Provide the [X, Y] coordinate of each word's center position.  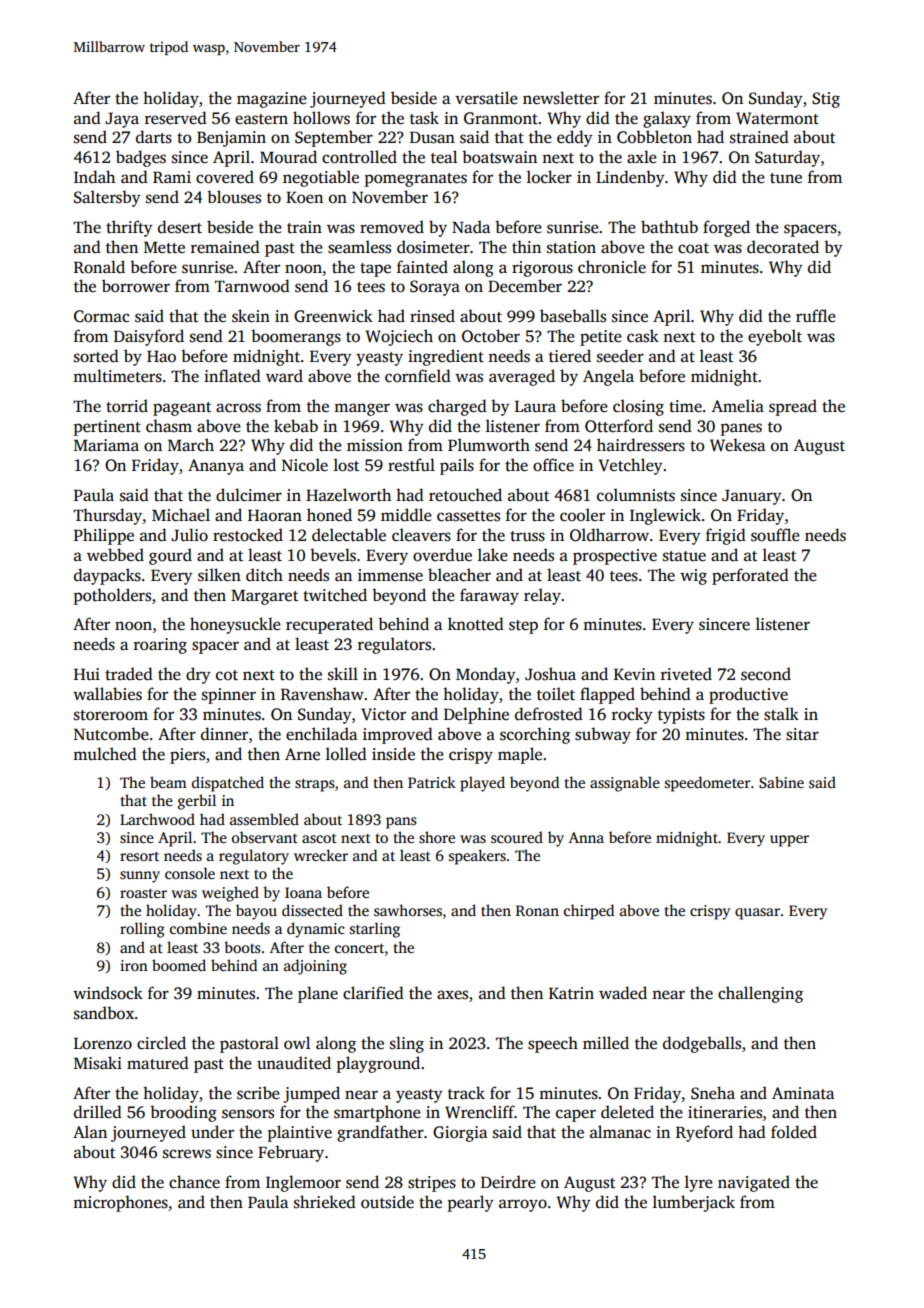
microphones [120, 1203]
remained [225, 247]
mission [375, 445]
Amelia [737, 406]
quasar [757, 914]
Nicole [305, 465]
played [482, 784]
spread [793, 407]
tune [786, 178]
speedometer [708, 784]
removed [392, 227]
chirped [589, 912]
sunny [140, 877]
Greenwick [333, 316]
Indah [94, 176]
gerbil [197, 802]
